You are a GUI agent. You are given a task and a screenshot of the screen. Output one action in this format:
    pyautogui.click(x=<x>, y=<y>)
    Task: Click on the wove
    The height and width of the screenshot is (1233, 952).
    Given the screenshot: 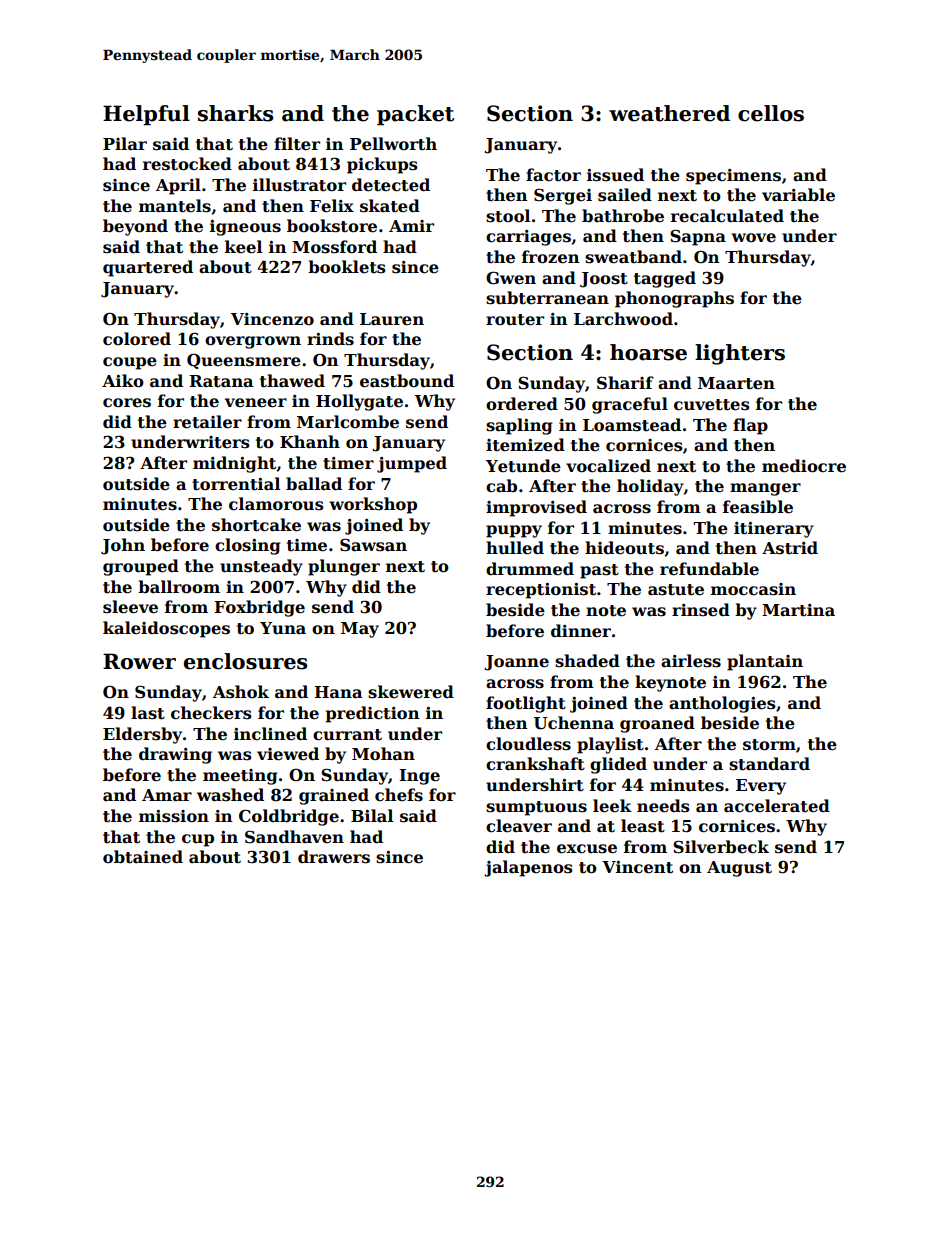 What is the action you would take?
    pyautogui.click(x=753, y=238)
